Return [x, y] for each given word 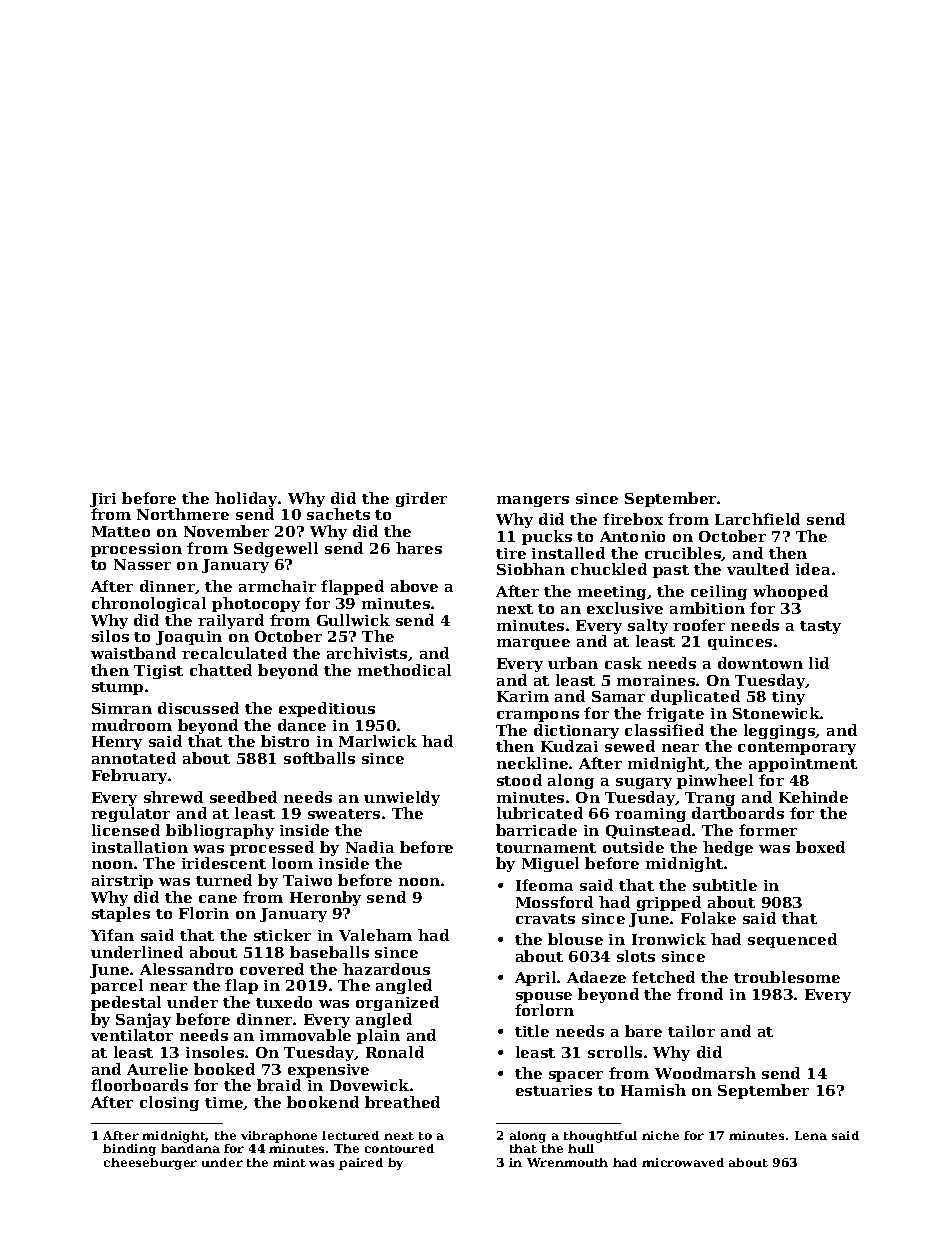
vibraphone [279, 1137]
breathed [402, 1102]
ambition [707, 608]
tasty [820, 627]
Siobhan [531, 569]
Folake [708, 918]
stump [117, 688]
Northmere [183, 514]
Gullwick [353, 620]
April [535, 978]
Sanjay [143, 1020]
